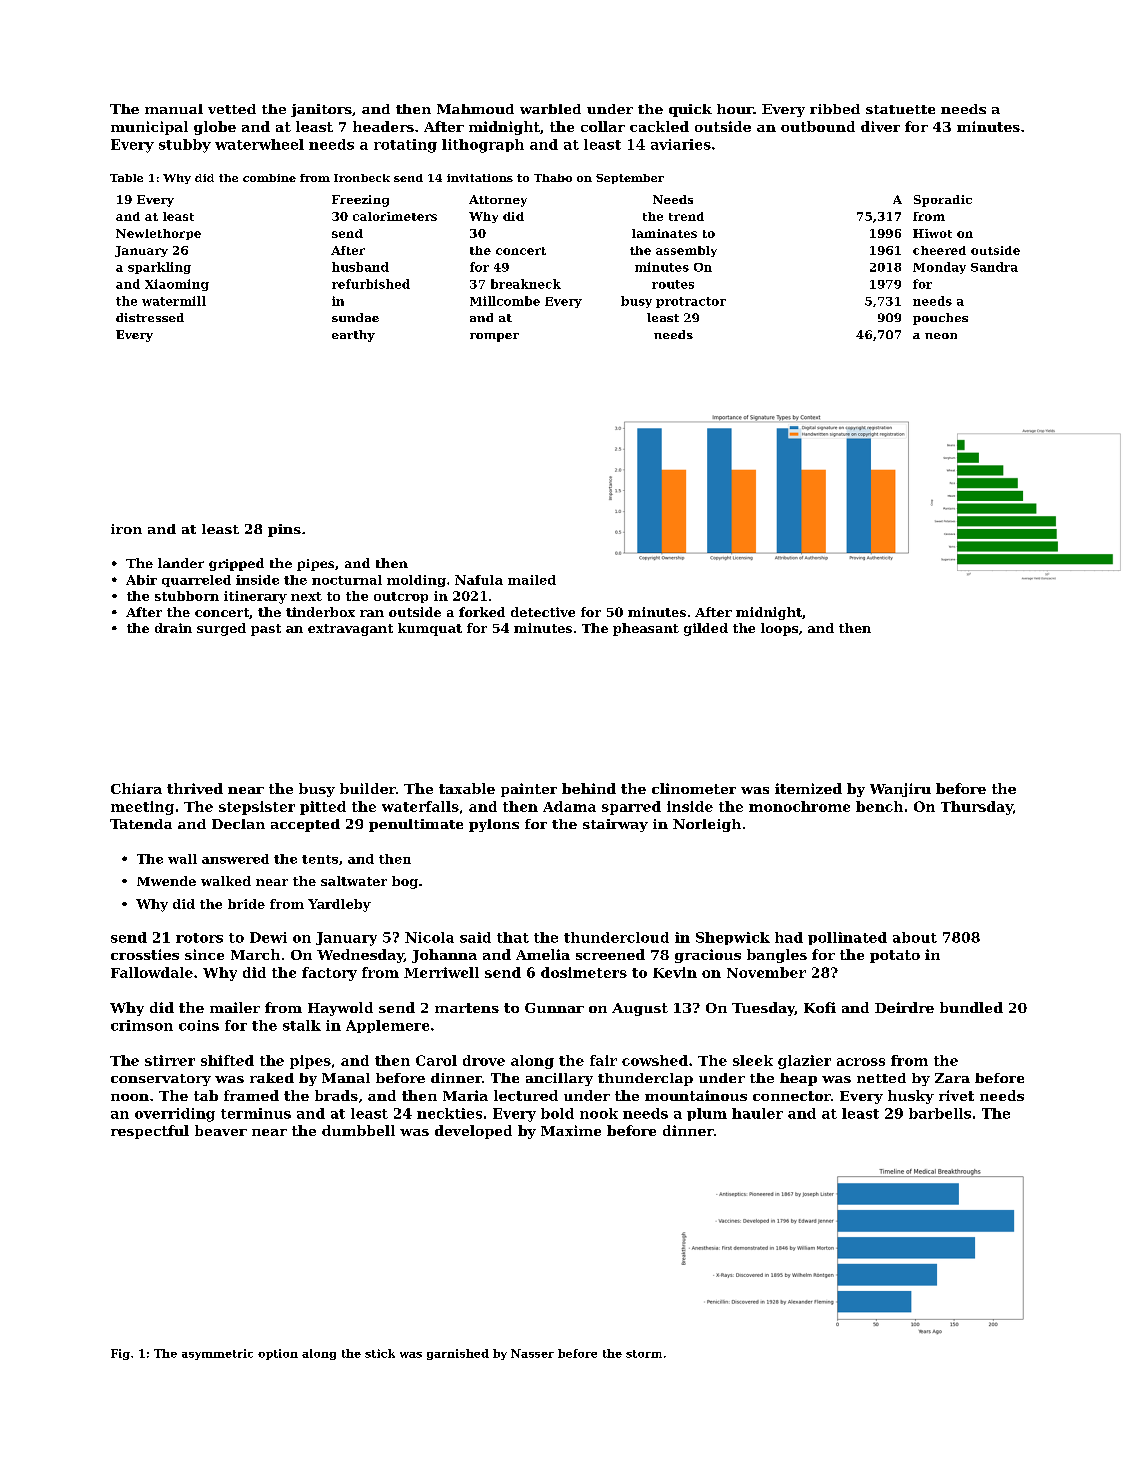 The height and width of the image is (1475, 1140). What do you see at coordinates (150, 317) in the image?
I see `distressed` at bounding box center [150, 317].
